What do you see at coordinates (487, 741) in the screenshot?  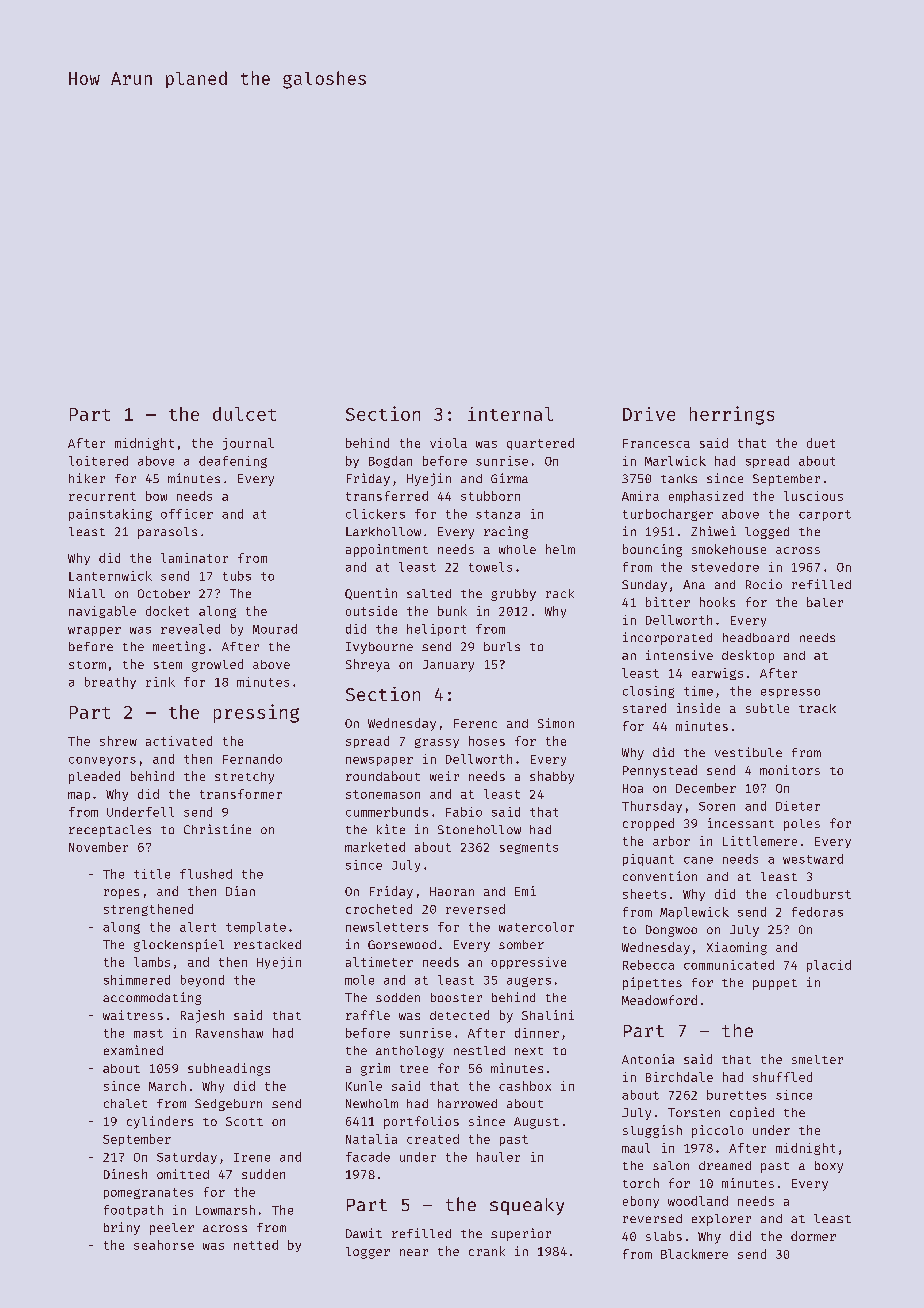 I see `hoses` at bounding box center [487, 741].
